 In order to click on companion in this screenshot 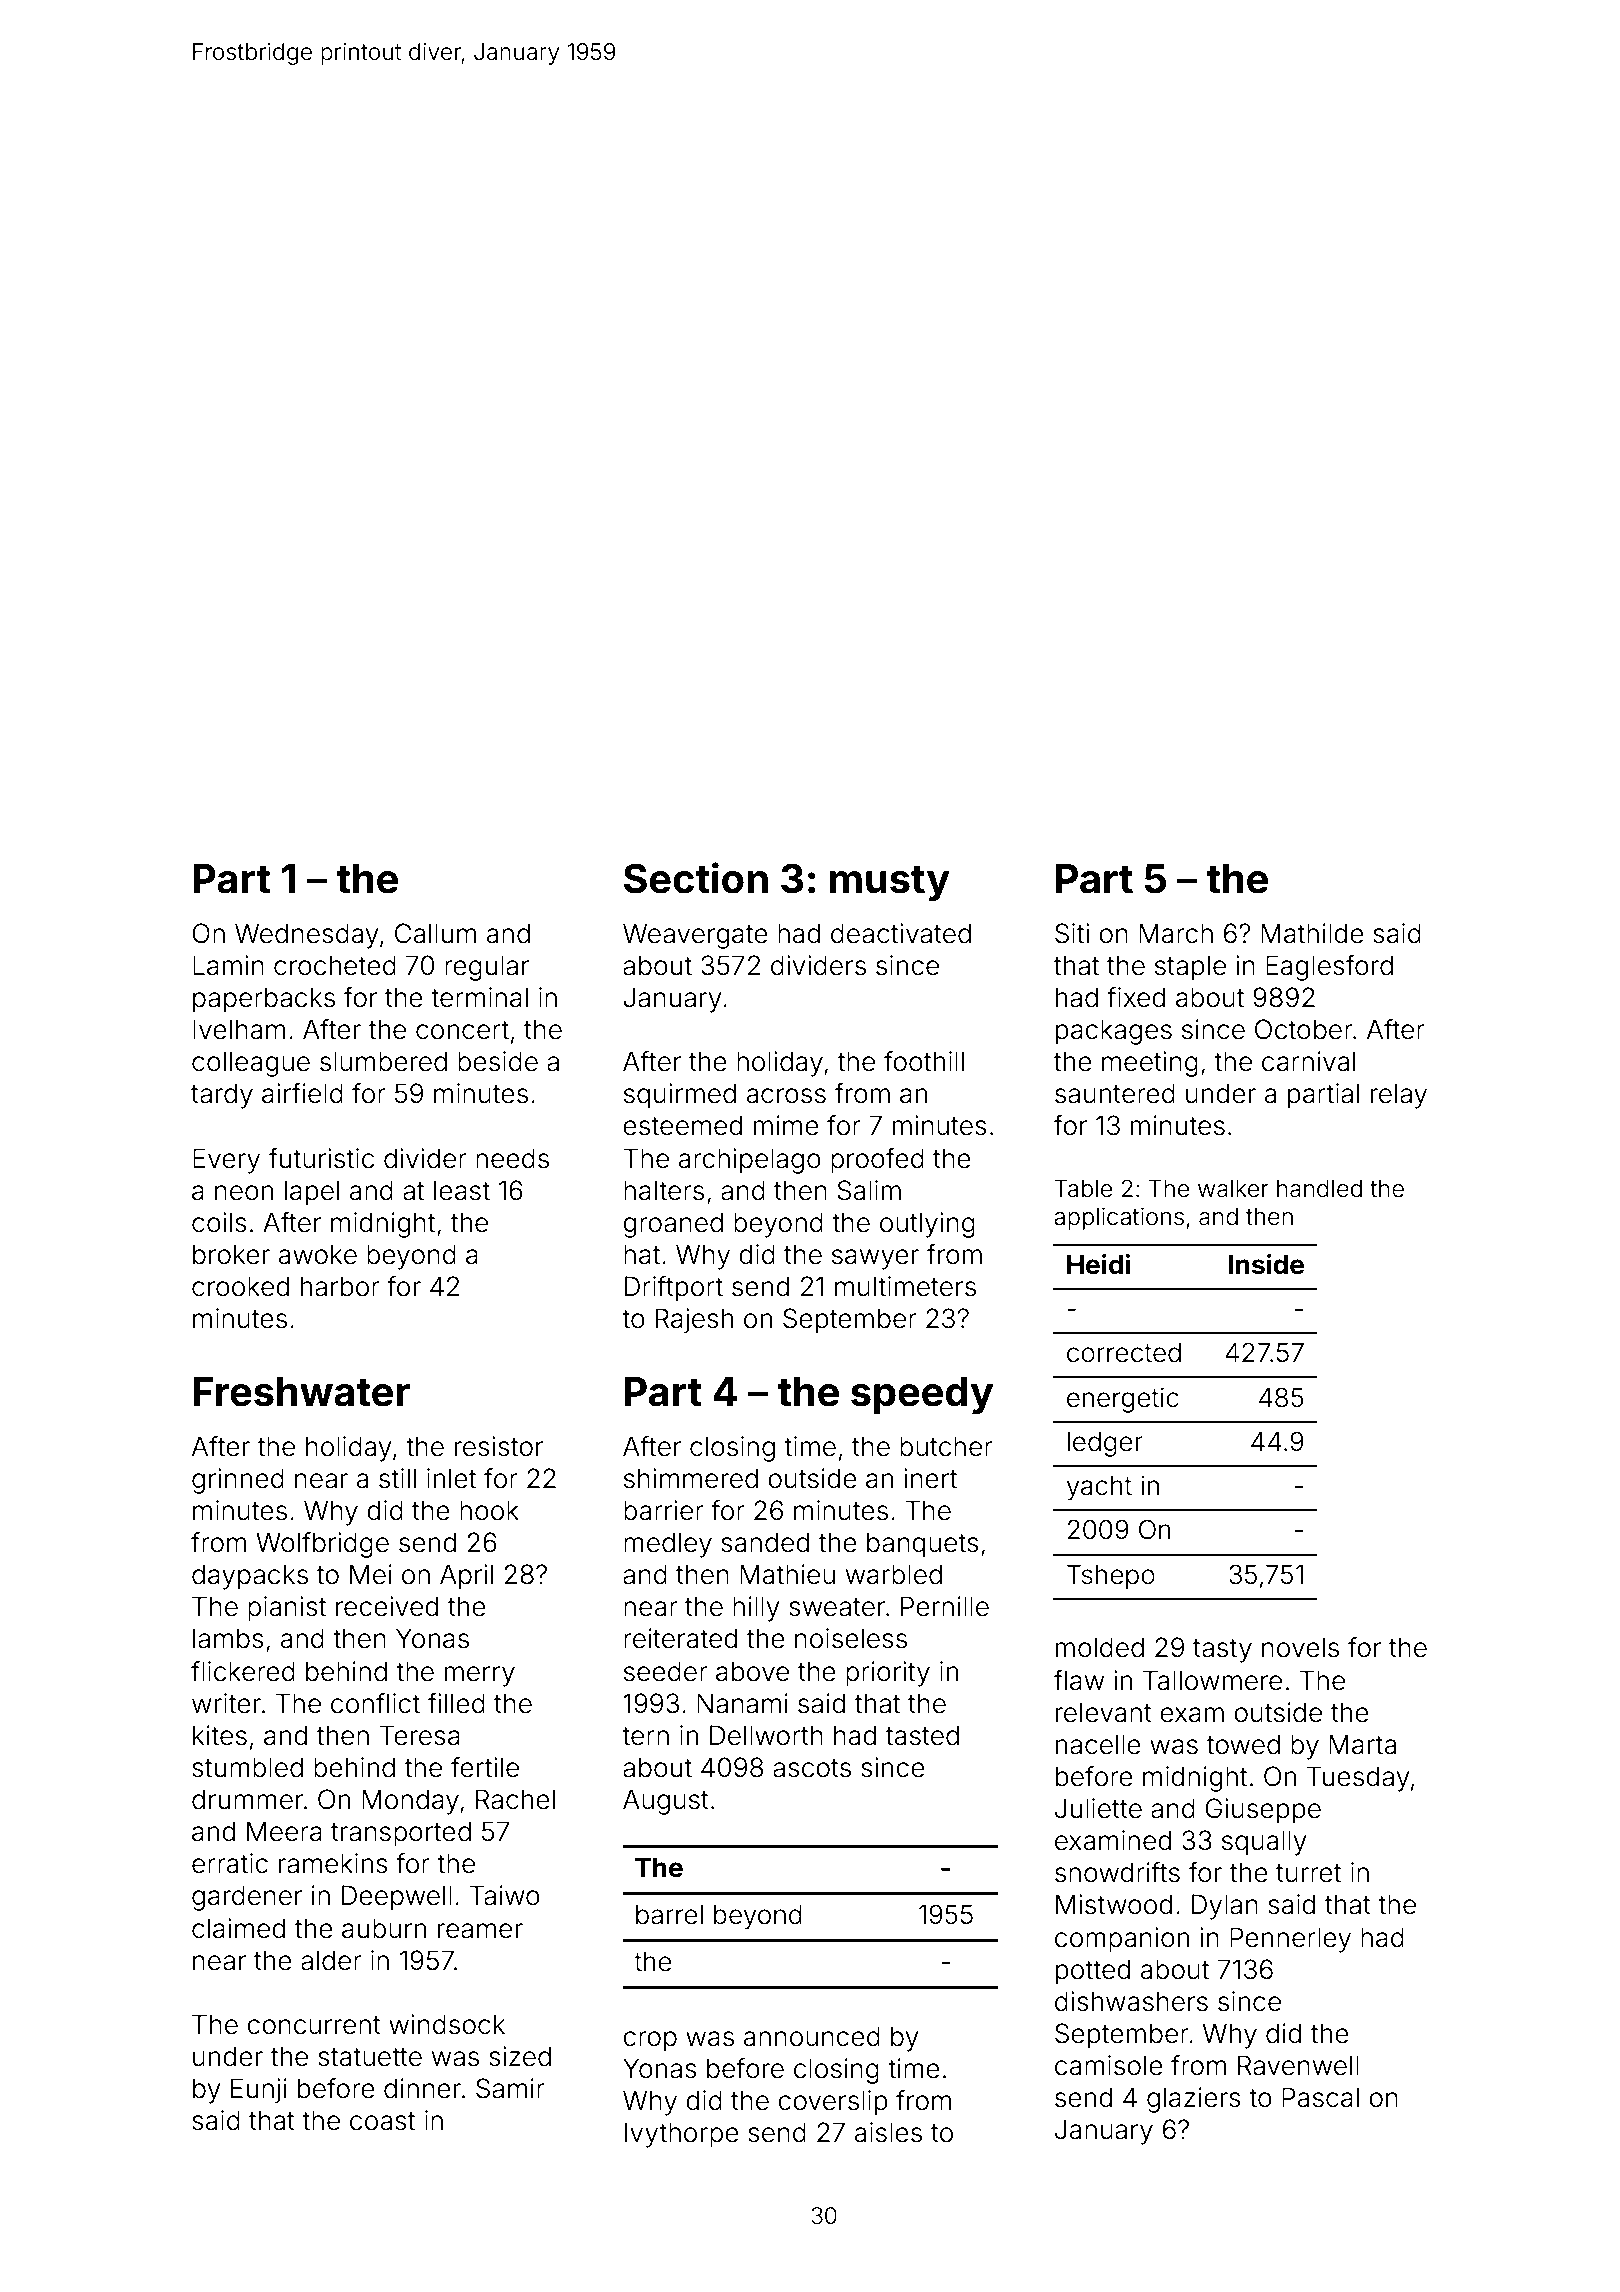, I will do `click(1122, 1940)`.
